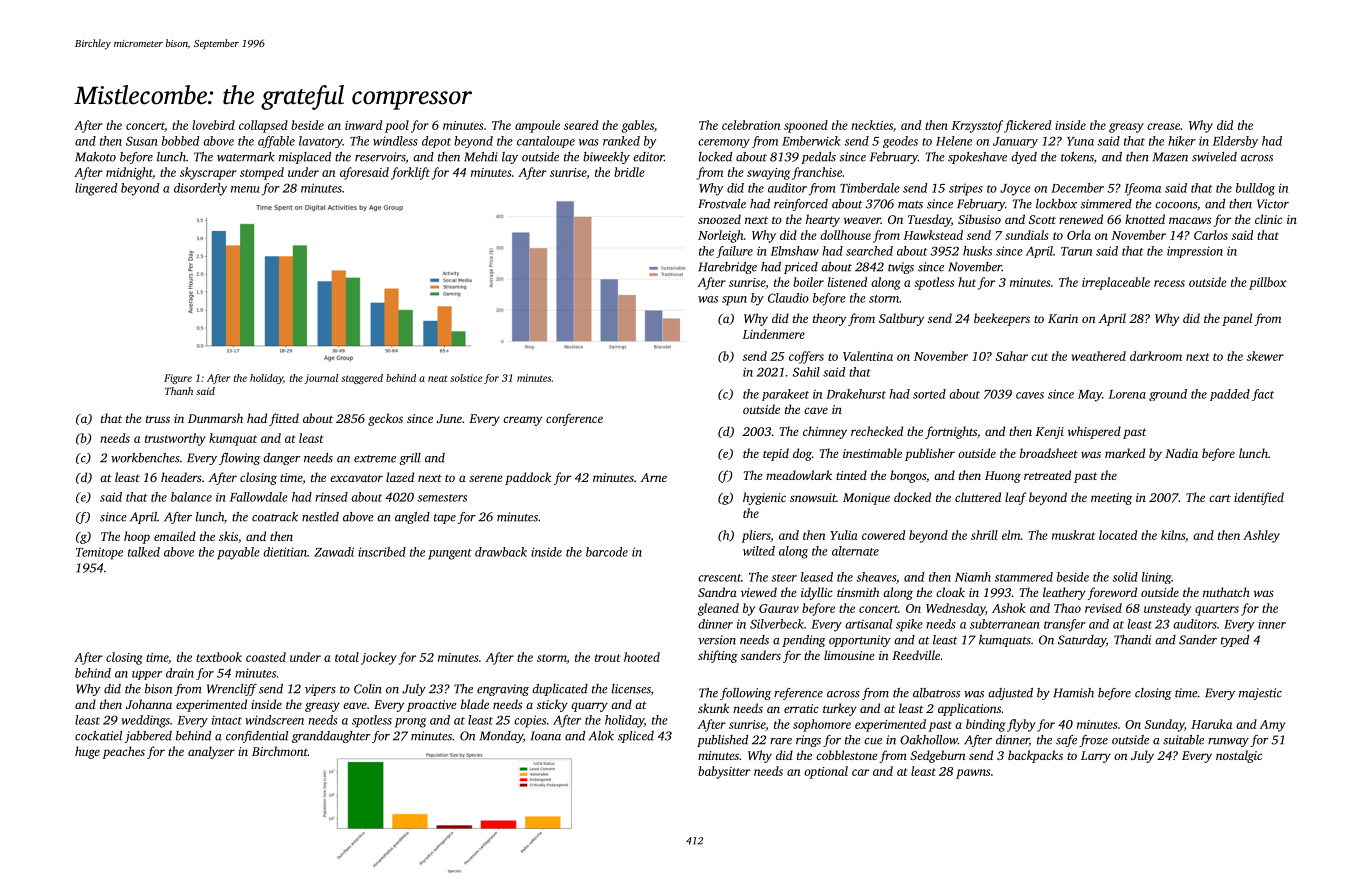 This screenshot has height=887, width=1372. What do you see at coordinates (320, 690) in the screenshot?
I see `vipers` at bounding box center [320, 690].
